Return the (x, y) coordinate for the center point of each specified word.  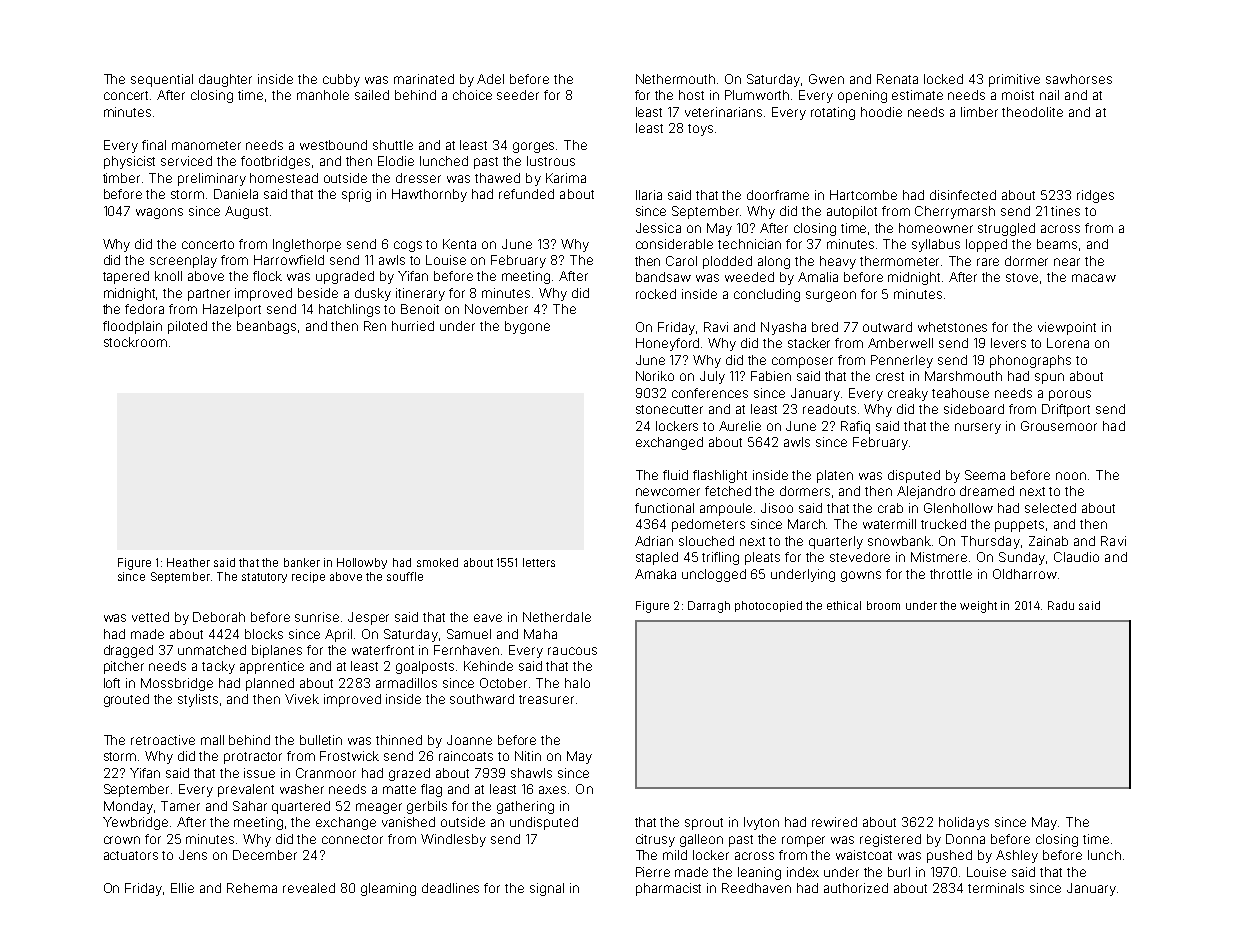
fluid (675, 475)
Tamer (180, 806)
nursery (978, 428)
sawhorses (1079, 79)
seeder (518, 95)
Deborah (219, 617)
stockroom (135, 342)
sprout (704, 824)
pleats (762, 558)
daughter (225, 80)
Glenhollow (958, 508)
